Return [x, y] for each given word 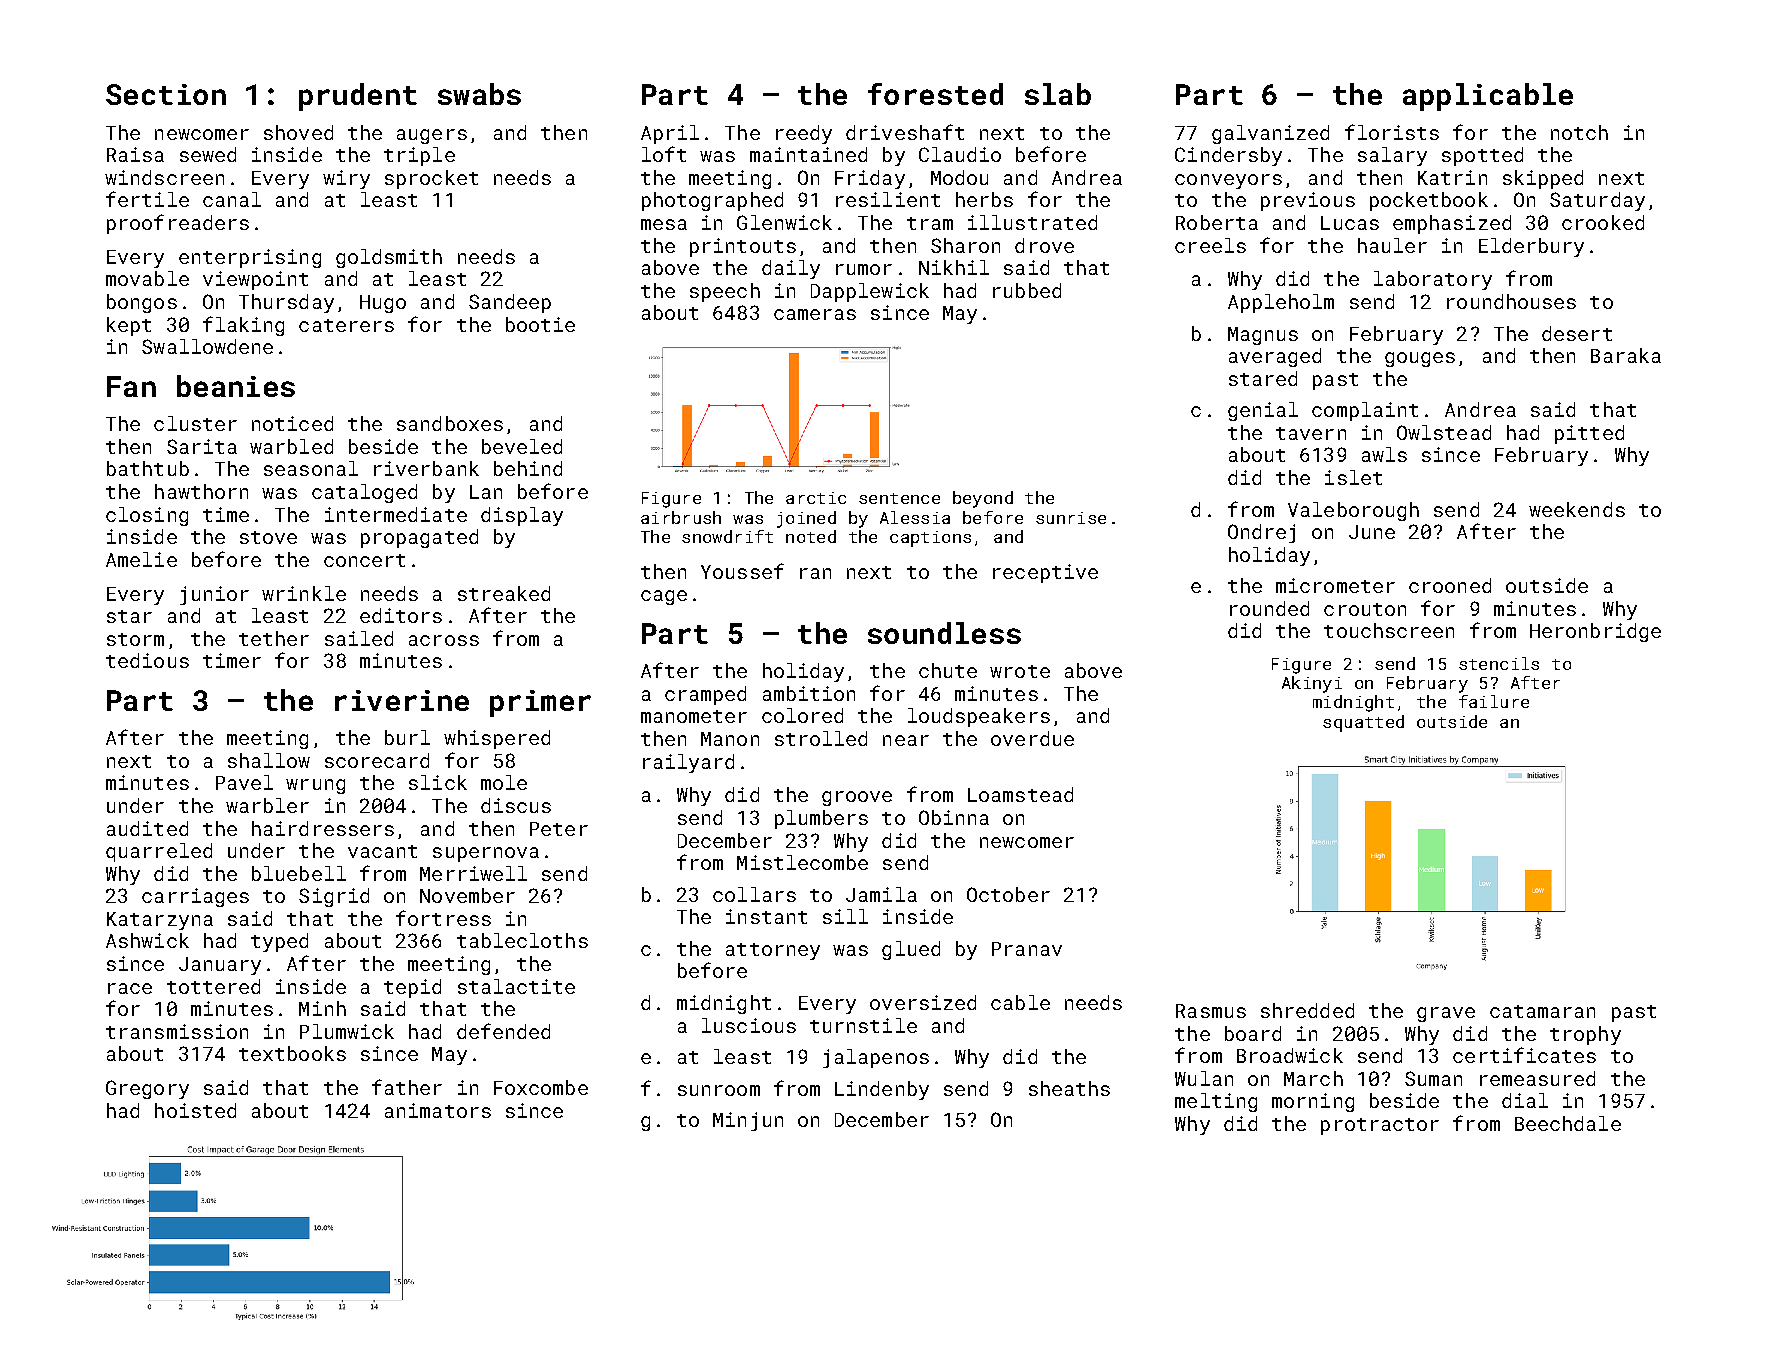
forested [935, 94]
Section [166, 94]
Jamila [881, 894]
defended [503, 1031]
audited [147, 828]
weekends [1577, 509]
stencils [1499, 663]
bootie [540, 324]
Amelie [141, 559]
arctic [816, 498]
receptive [1045, 573]
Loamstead [1020, 794]
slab [1058, 94]
